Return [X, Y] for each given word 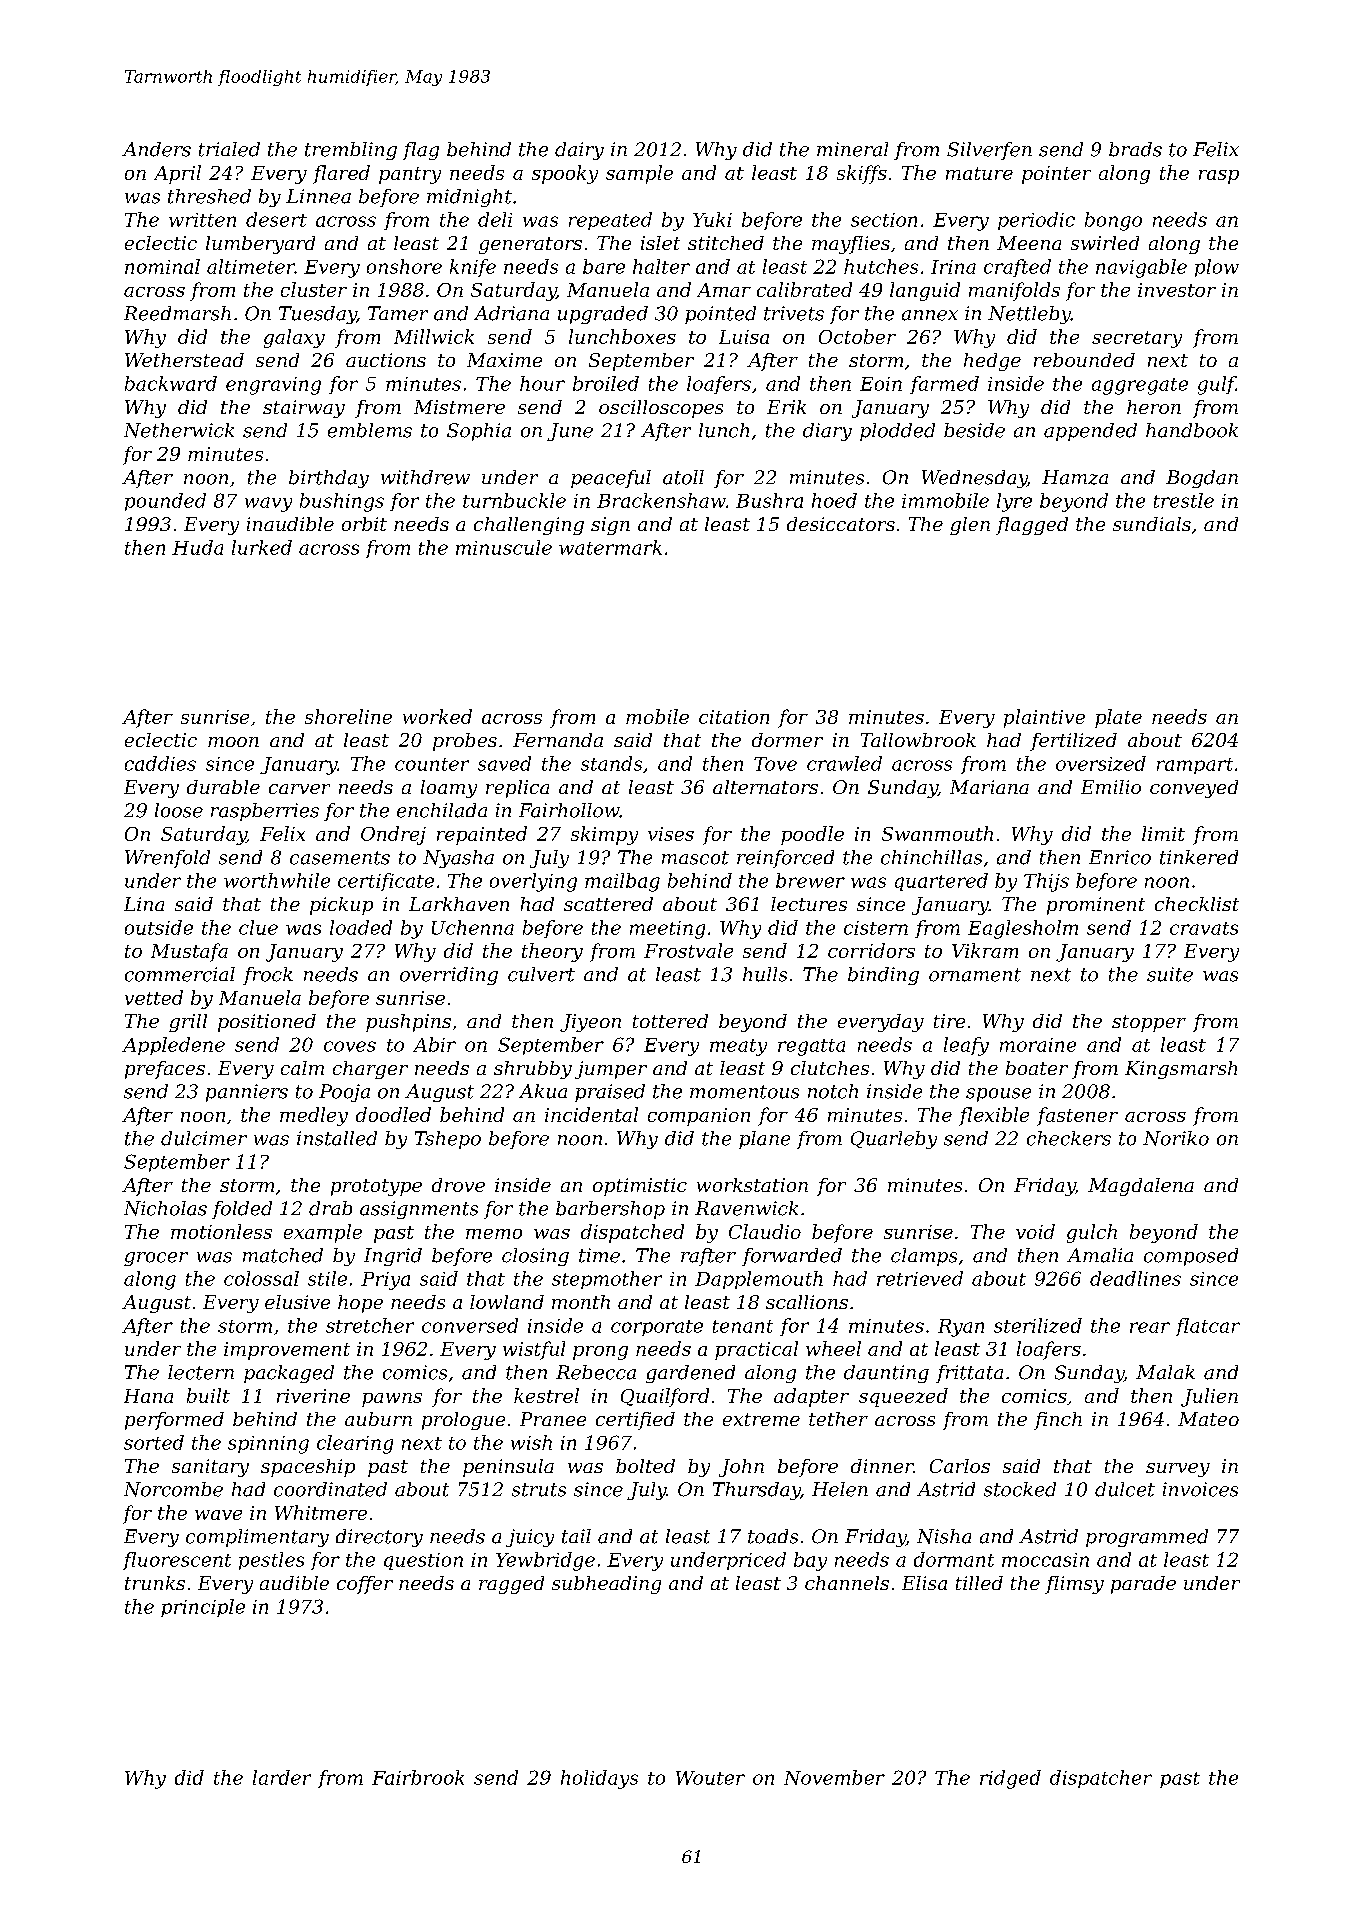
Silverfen [989, 151]
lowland [507, 1302]
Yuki [712, 219]
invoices [1200, 1489]
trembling [351, 151]
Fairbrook [418, 1777]
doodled [393, 1114]
